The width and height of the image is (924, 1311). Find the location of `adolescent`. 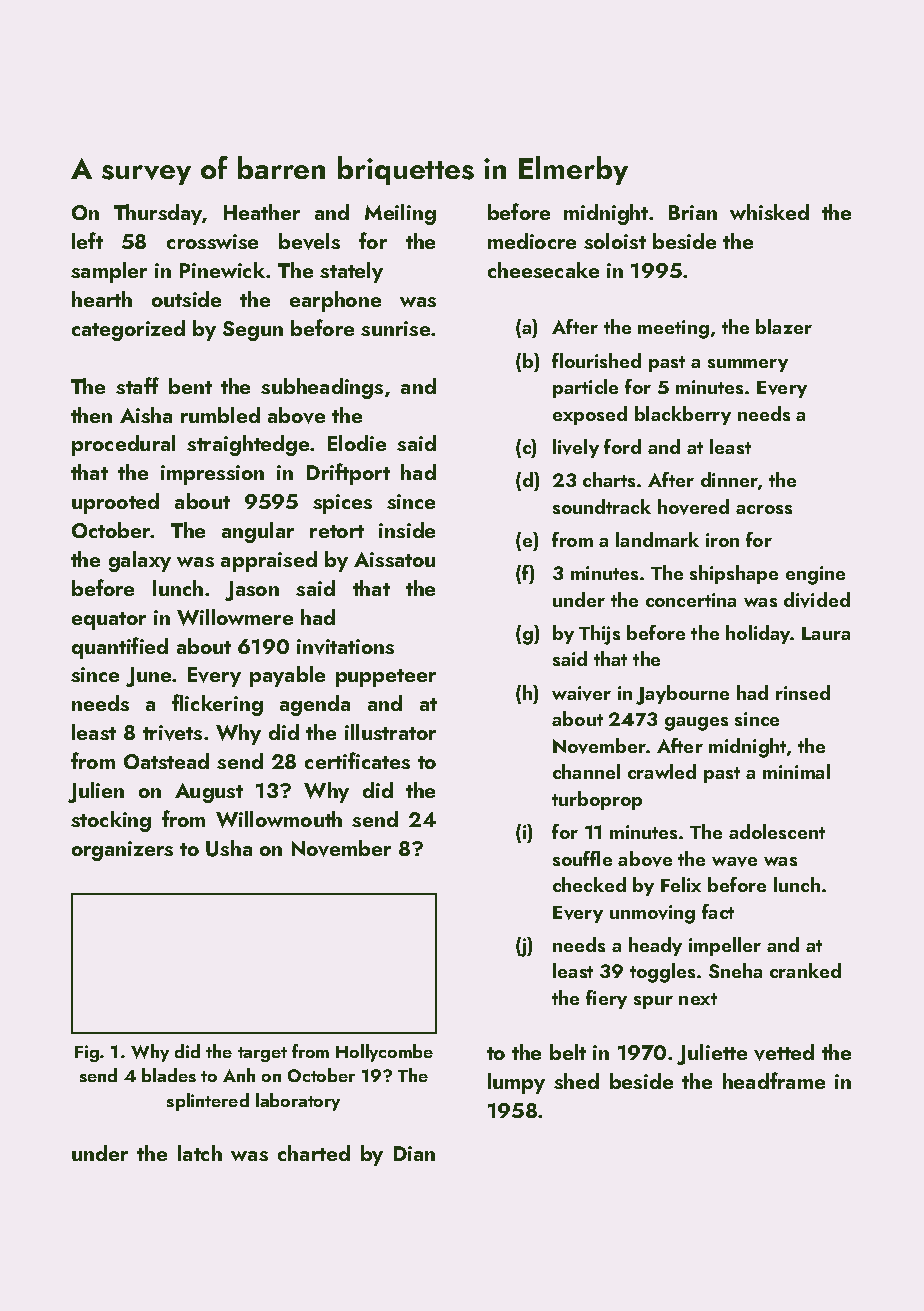

adolescent is located at coordinates (777, 831).
